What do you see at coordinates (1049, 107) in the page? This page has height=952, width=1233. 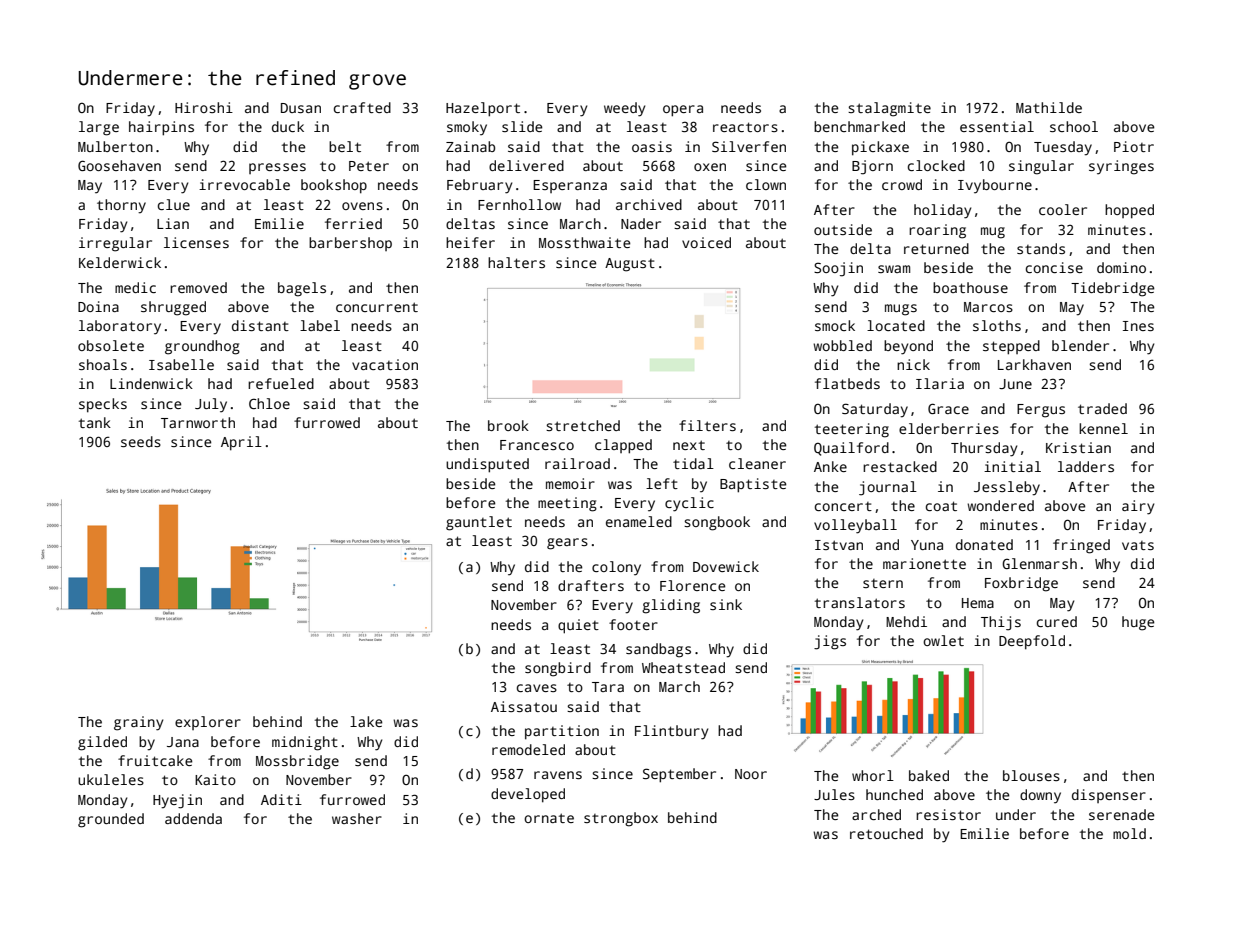 I see `Mathilde` at bounding box center [1049, 107].
